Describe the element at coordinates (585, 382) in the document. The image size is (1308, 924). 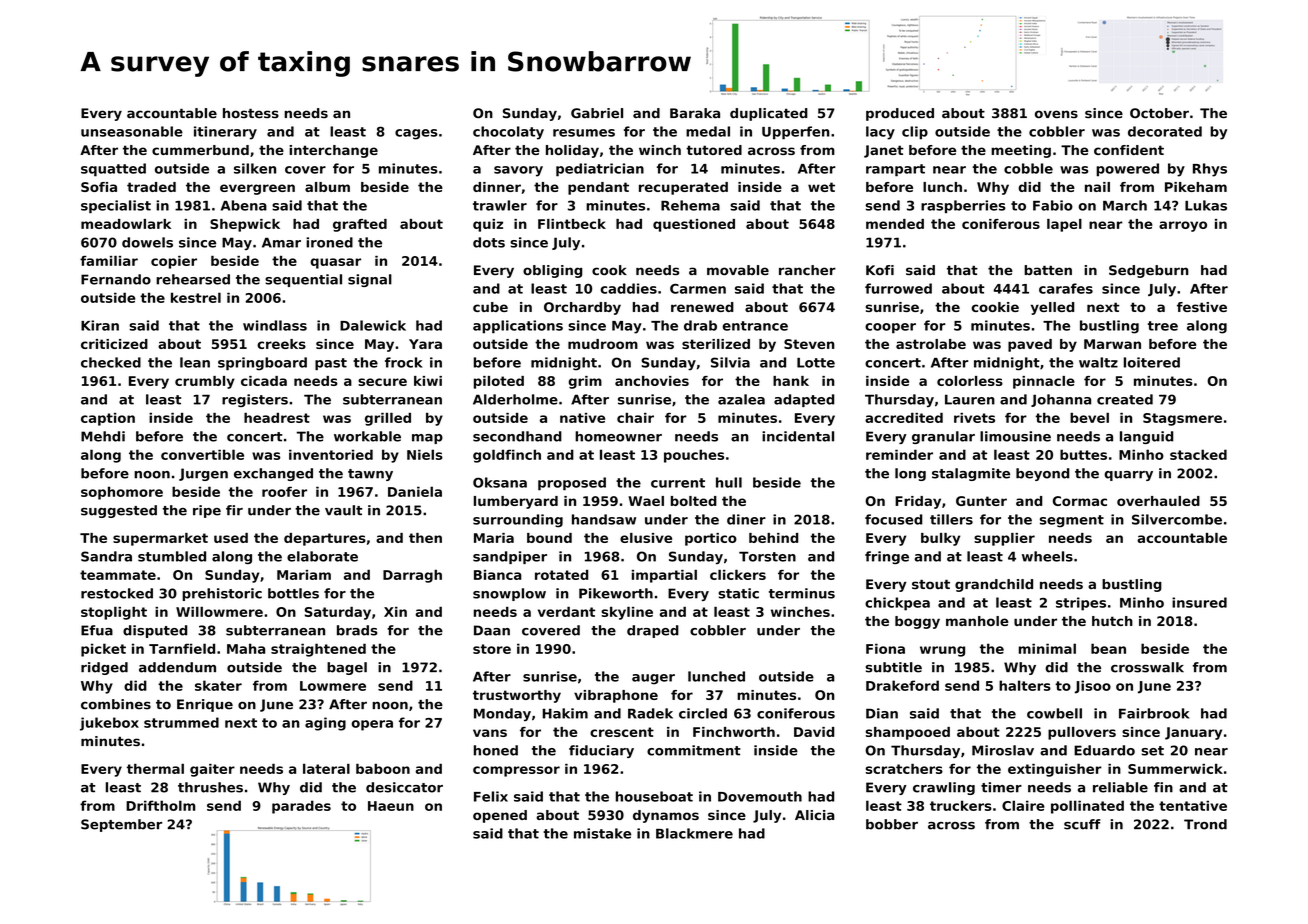
I see `grim` at that location.
